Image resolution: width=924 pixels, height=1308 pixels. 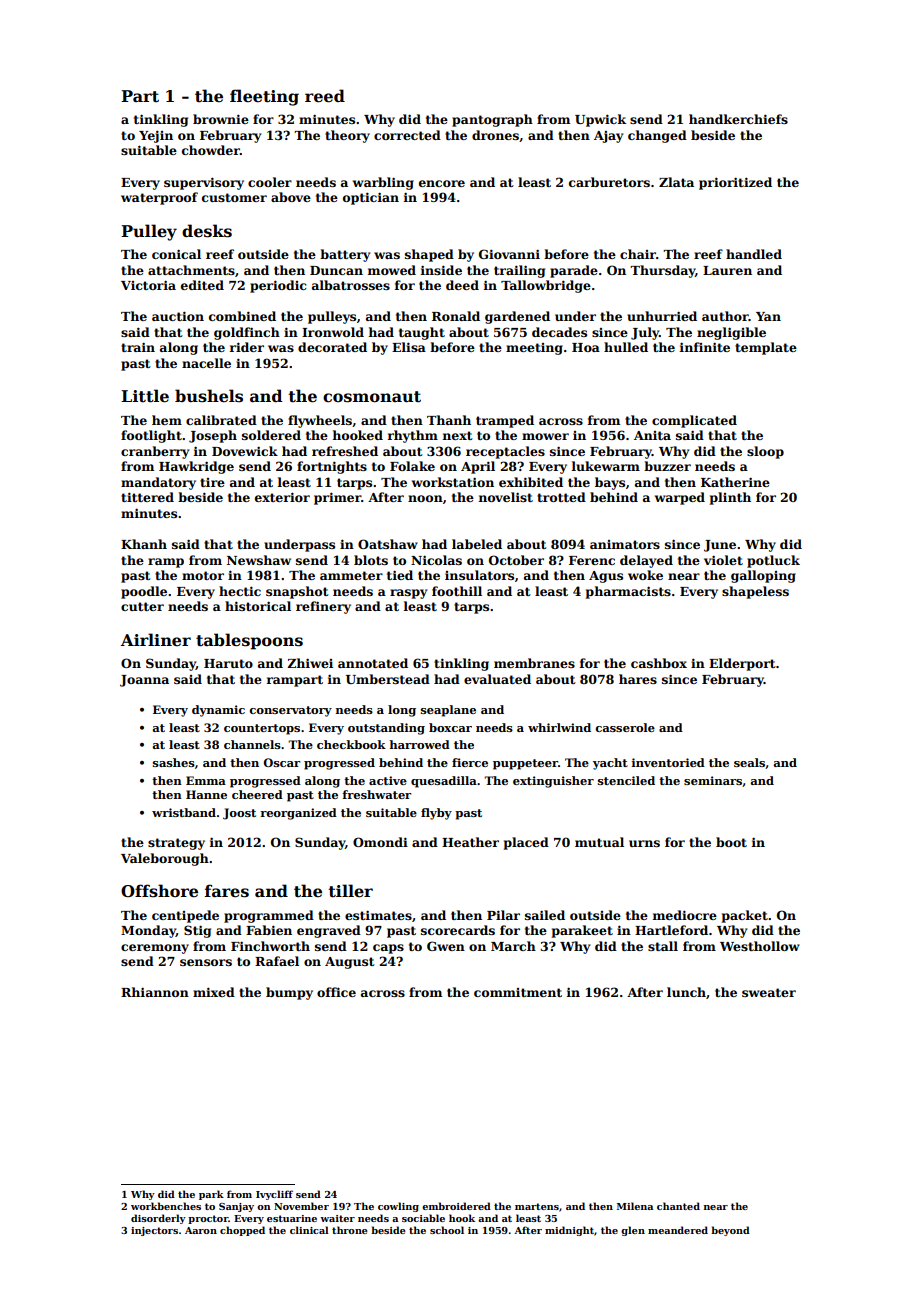 I want to click on parakeet, so click(x=582, y=931).
